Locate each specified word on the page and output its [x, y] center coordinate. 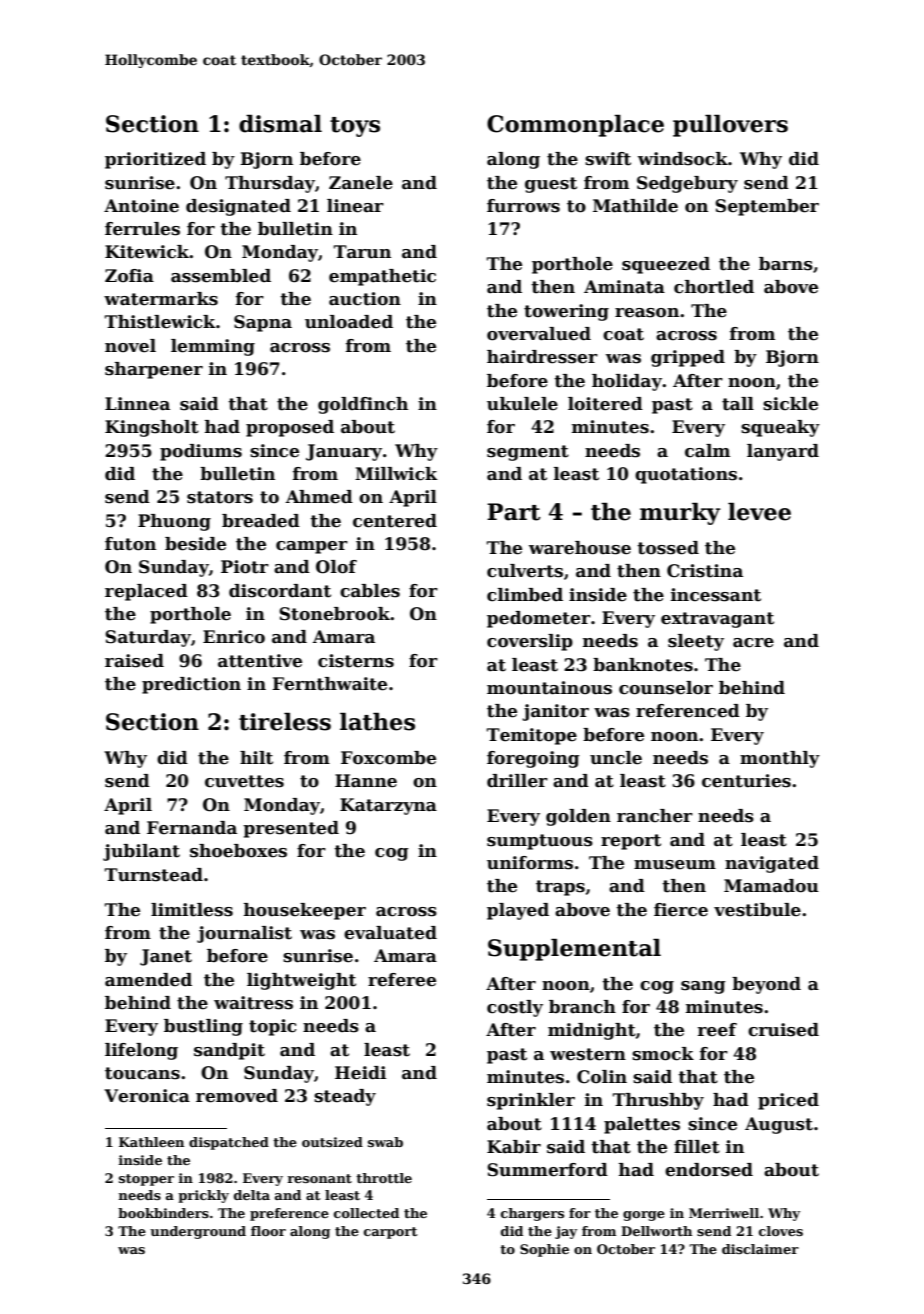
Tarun [362, 252]
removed [237, 1096]
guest [551, 185]
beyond [766, 985]
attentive [260, 661]
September [767, 207]
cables [370, 591]
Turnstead [154, 875]
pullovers [730, 126]
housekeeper [305, 911]
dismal [280, 124]
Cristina [705, 571]
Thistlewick [160, 322]
